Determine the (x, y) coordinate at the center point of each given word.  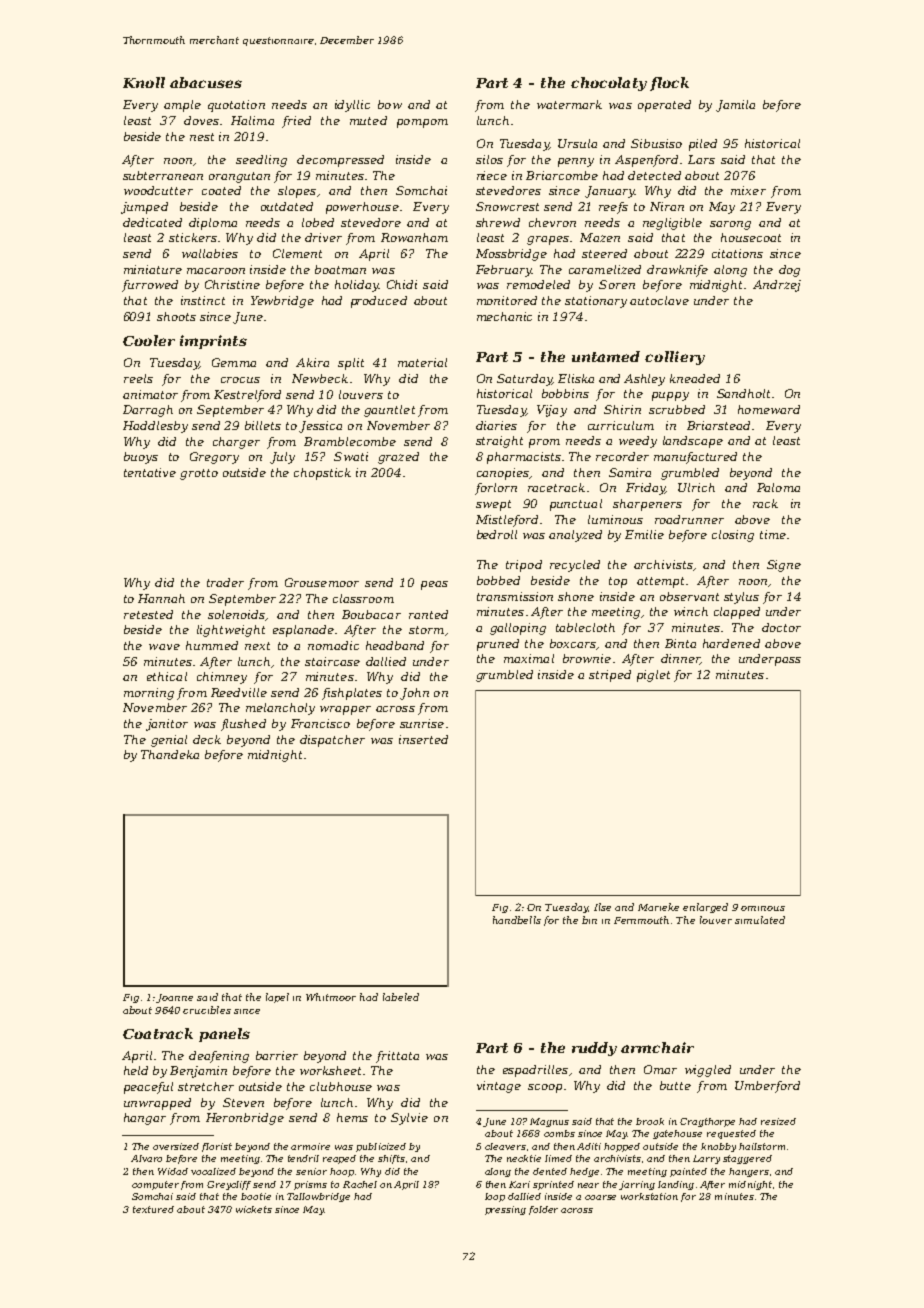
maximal (529, 658)
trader (225, 582)
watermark (569, 104)
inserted (423, 739)
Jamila (735, 106)
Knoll (144, 82)
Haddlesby (155, 427)
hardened (731, 643)
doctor (781, 627)
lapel (277, 998)
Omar (660, 1069)
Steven (243, 1102)
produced (379, 302)
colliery (675, 358)
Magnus (549, 1122)
